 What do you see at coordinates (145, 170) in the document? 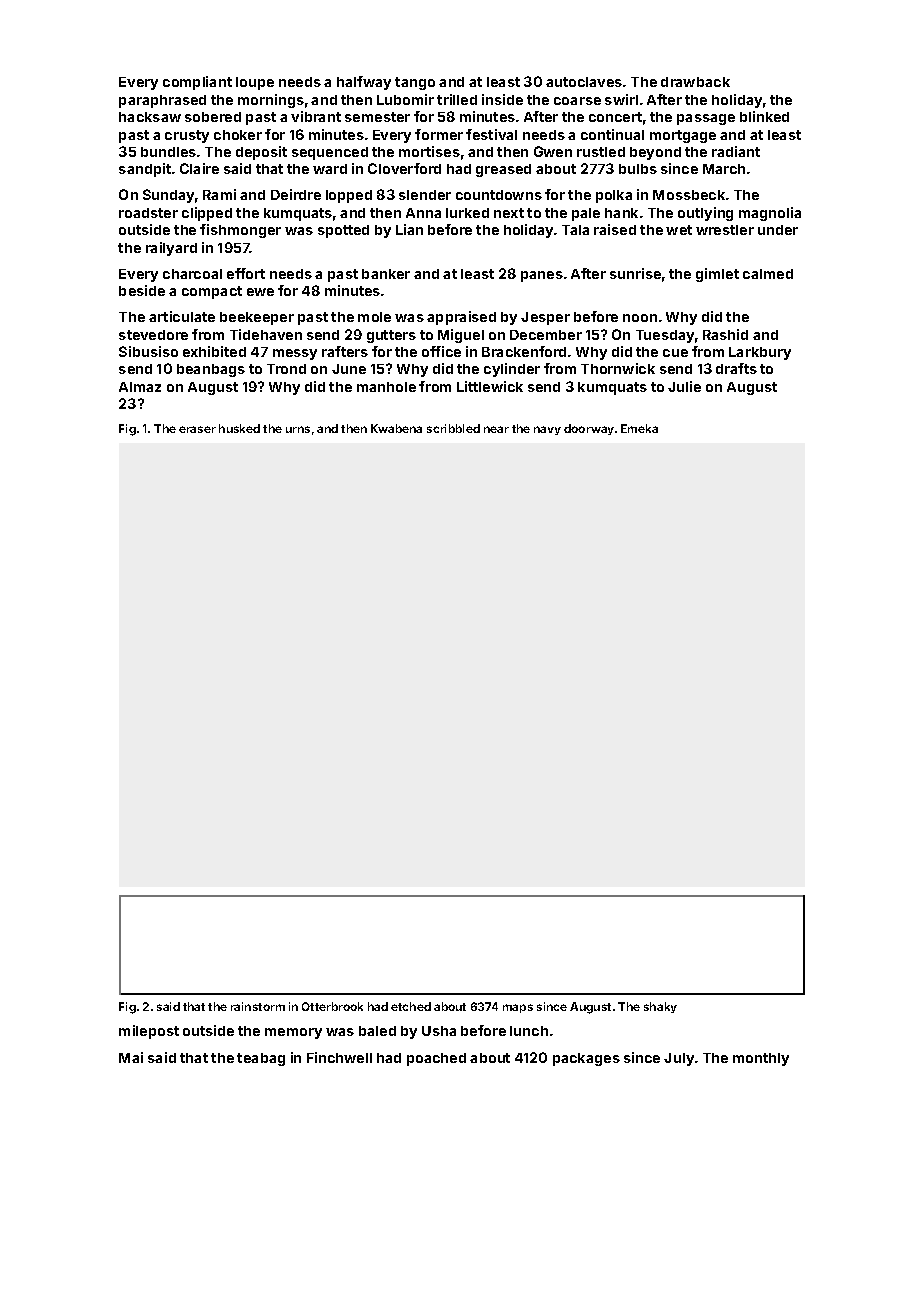
I see `sandpit` at bounding box center [145, 170].
